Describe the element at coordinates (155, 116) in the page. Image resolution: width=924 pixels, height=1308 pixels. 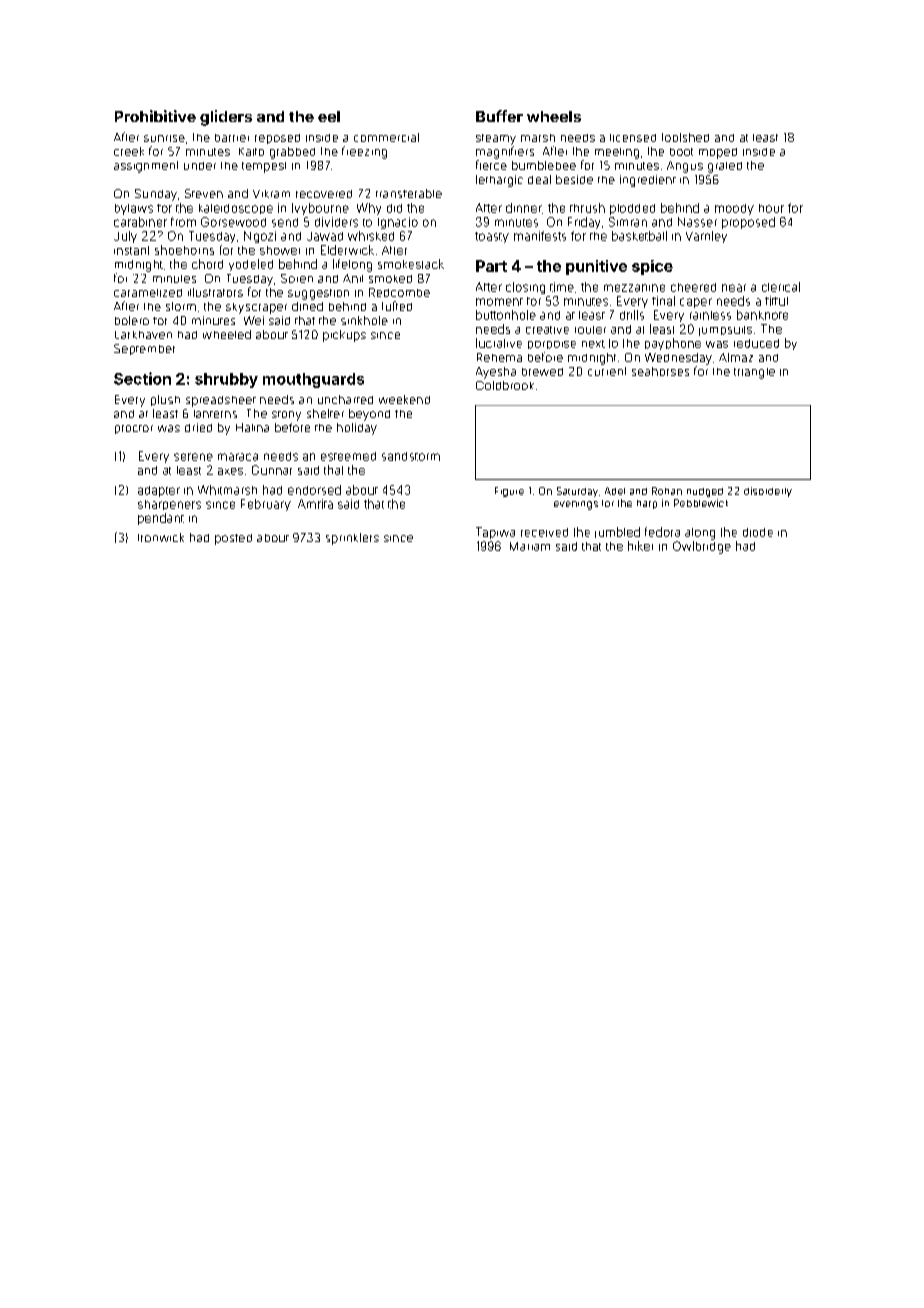
I see `Prohibitive` at that location.
